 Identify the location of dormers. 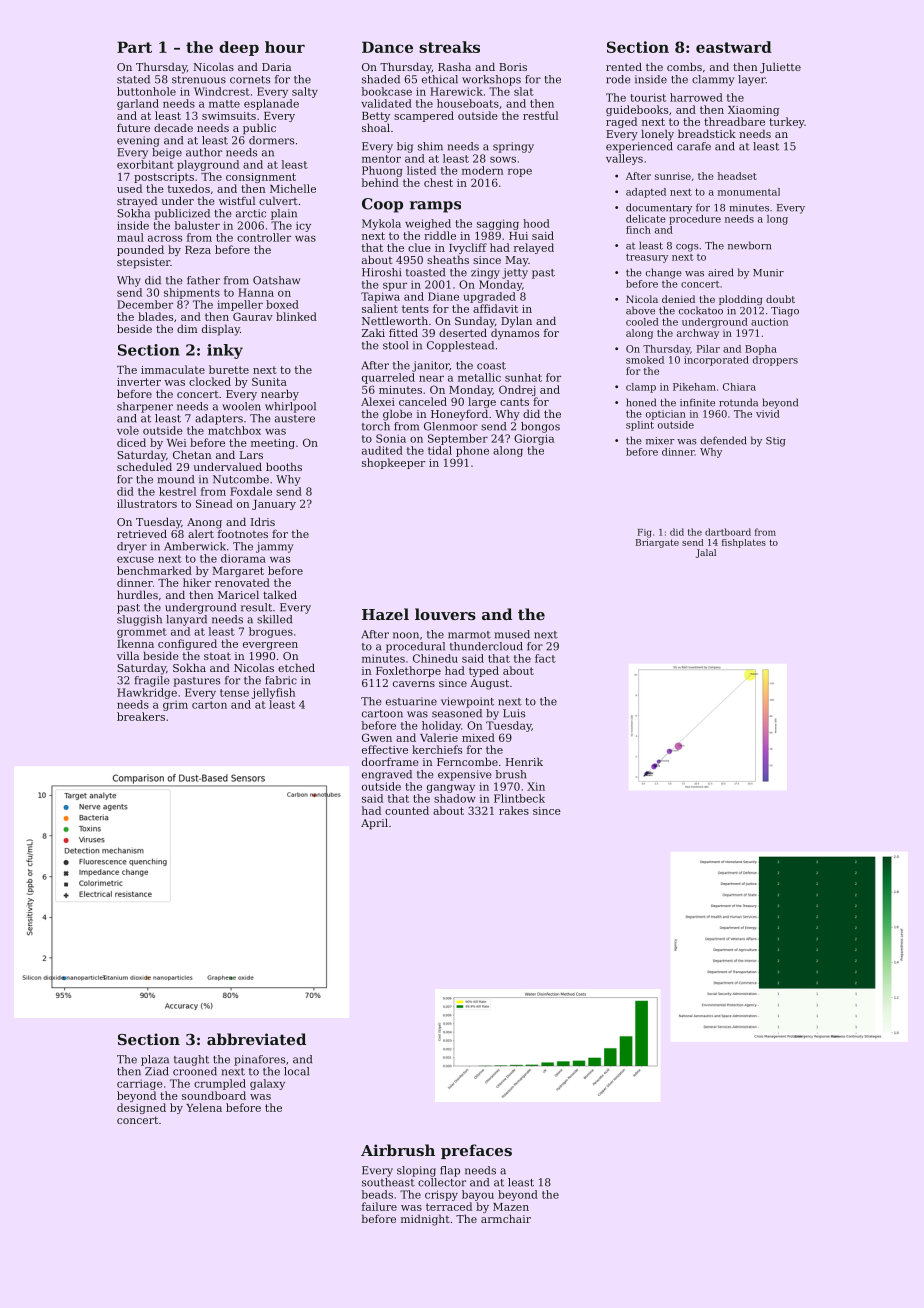
(271, 140).
